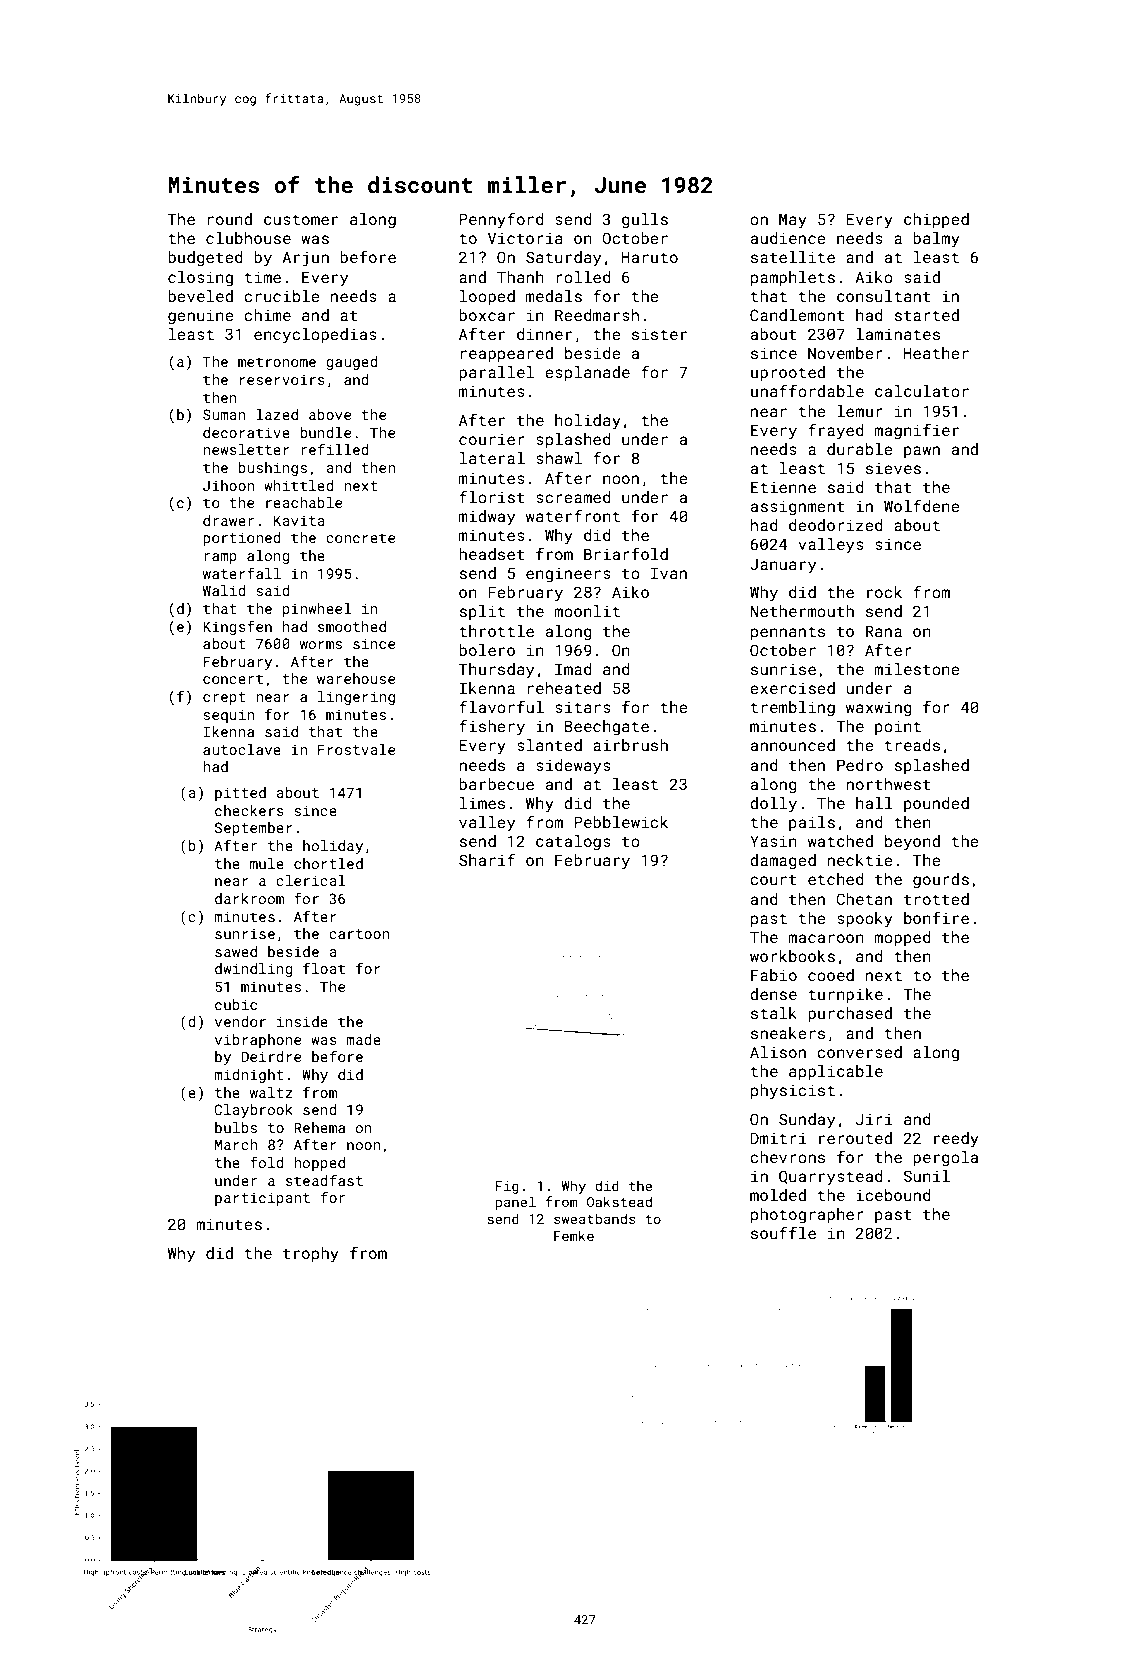  Describe the element at coordinates (573, 497) in the screenshot. I see `screamed` at that location.
